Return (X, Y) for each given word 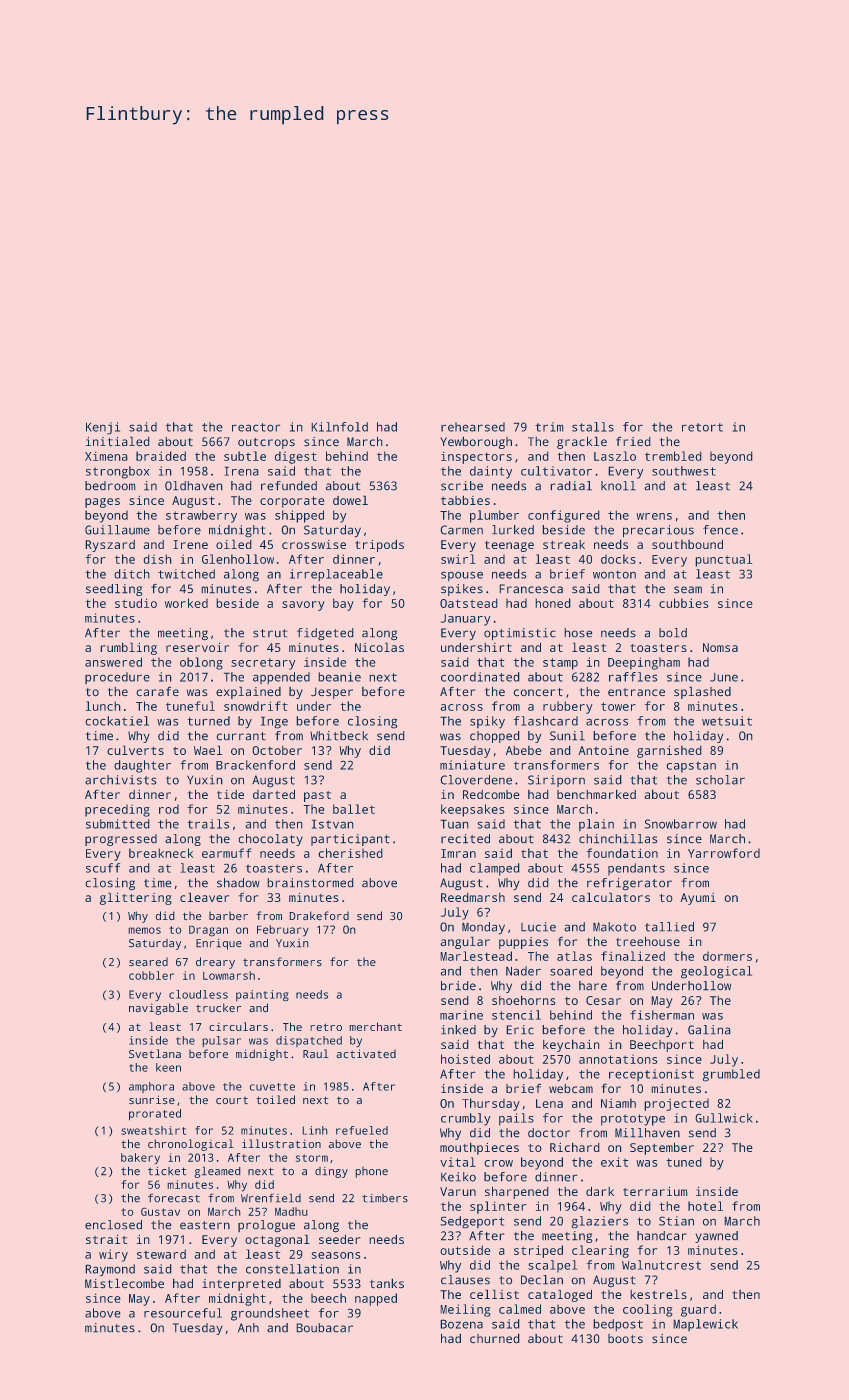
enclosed (113, 1225)
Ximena (106, 456)
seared (148, 962)
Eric (520, 1030)
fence (720, 530)
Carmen (461, 530)
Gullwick (724, 1118)
